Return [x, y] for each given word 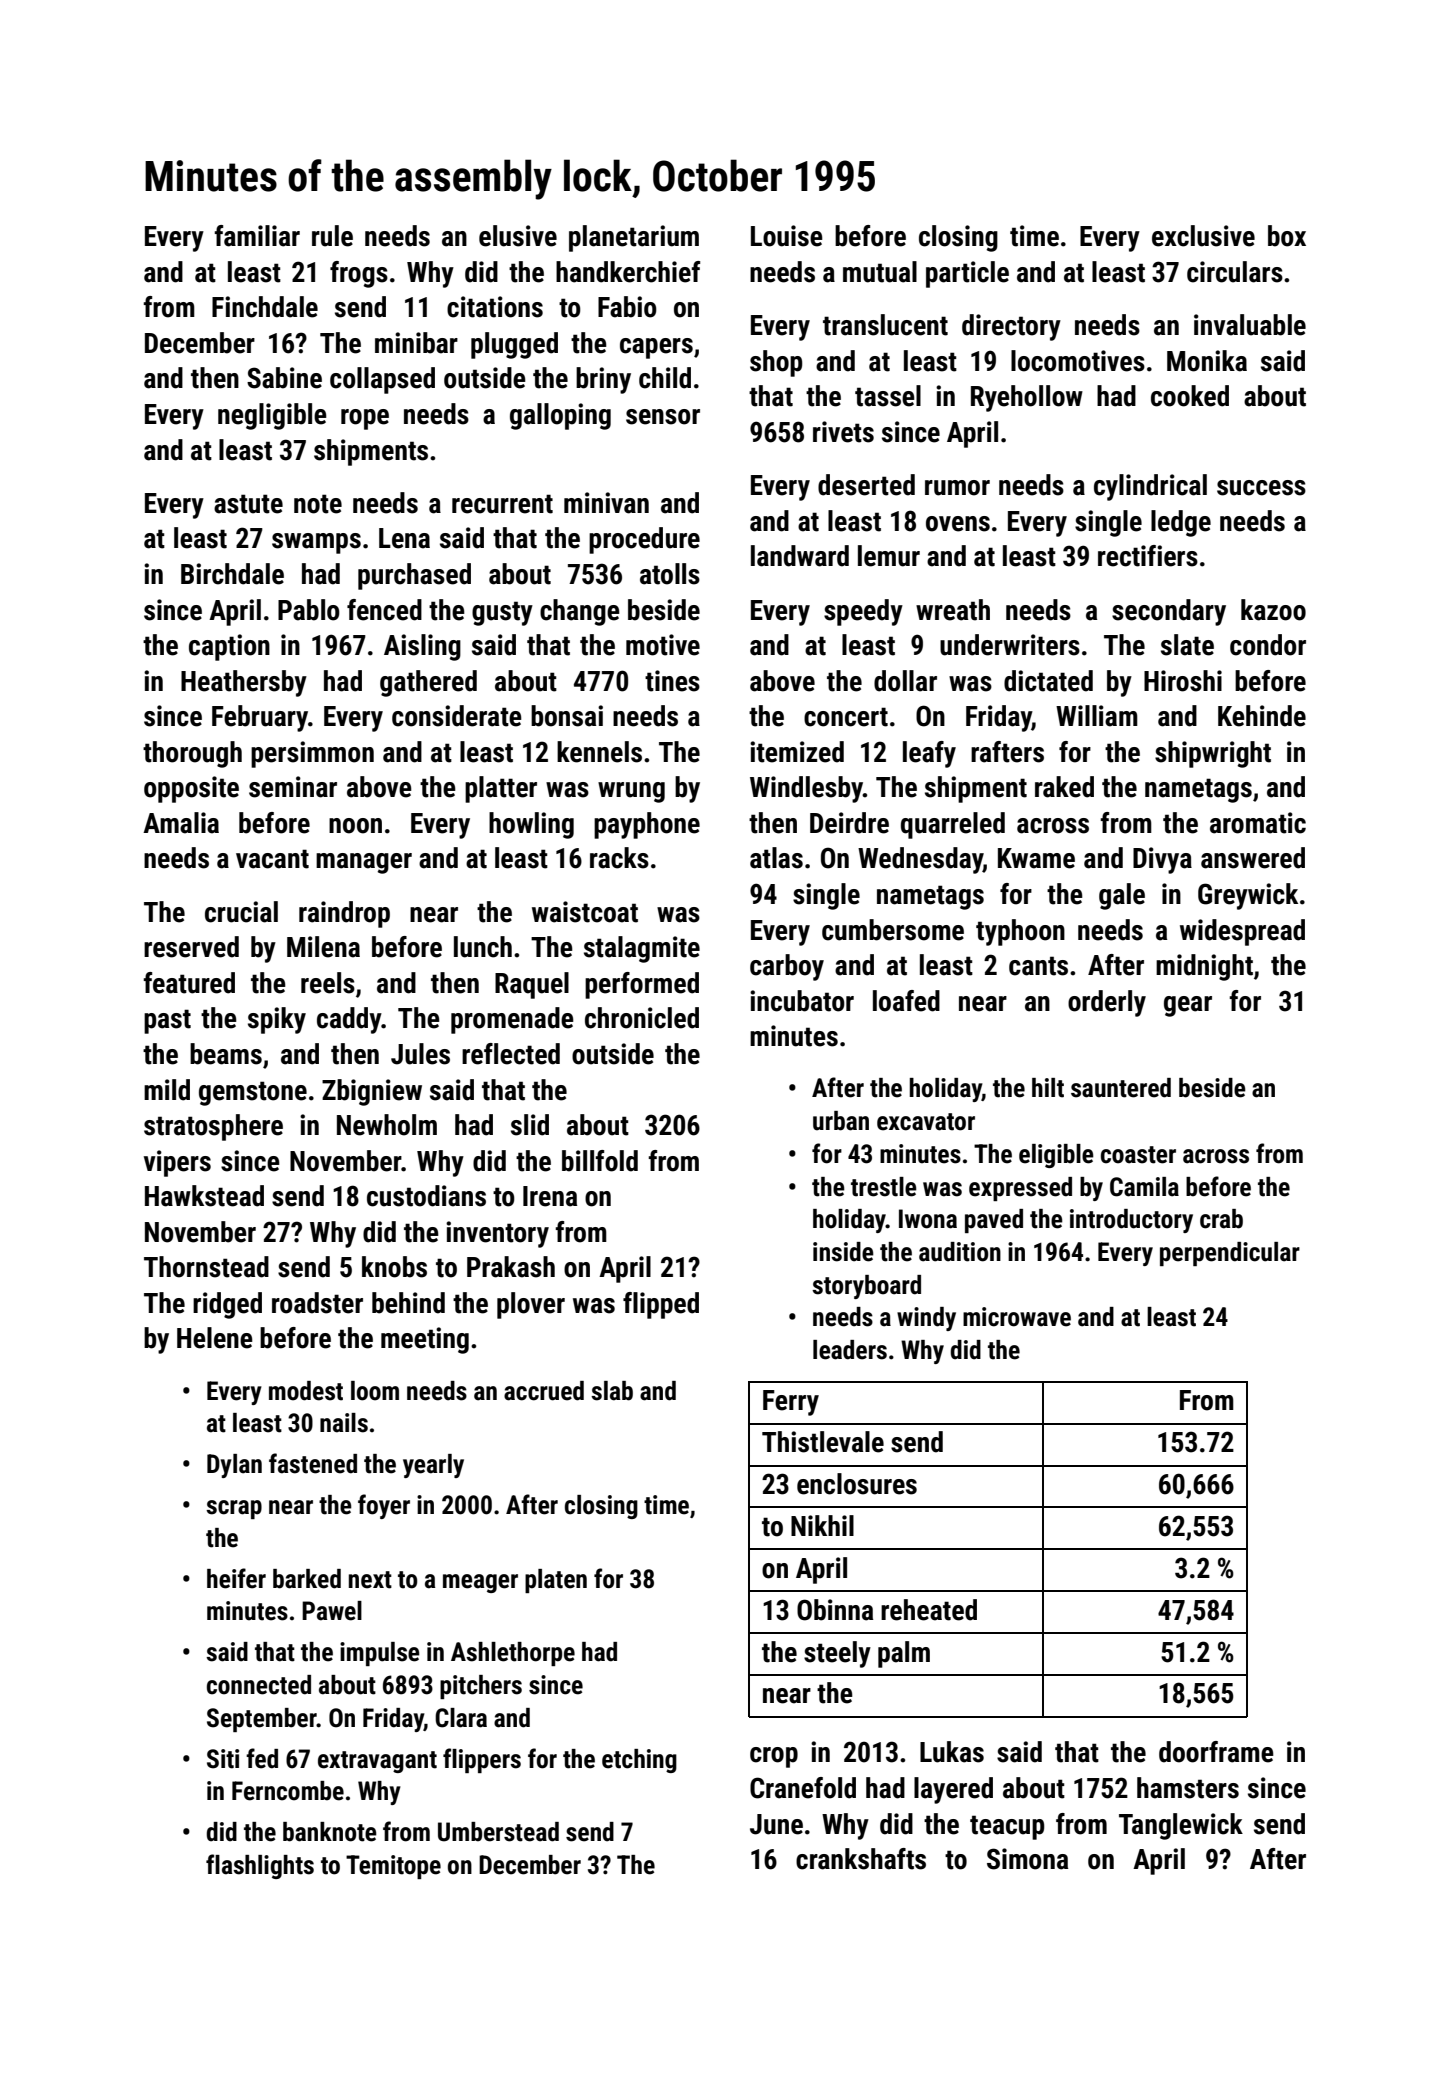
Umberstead [498, 1832]
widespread [1242, 932]
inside [843, 1252]
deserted [866, 485]
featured [189, 983]
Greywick [1248, 896]
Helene [215, 1338]
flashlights [260, 1866]
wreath [953, 610]
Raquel [532, 985]
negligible [272, 416]
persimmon [312, 754]
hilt [1048, 1088]
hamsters [1188, 1788]
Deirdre [849, 823]
